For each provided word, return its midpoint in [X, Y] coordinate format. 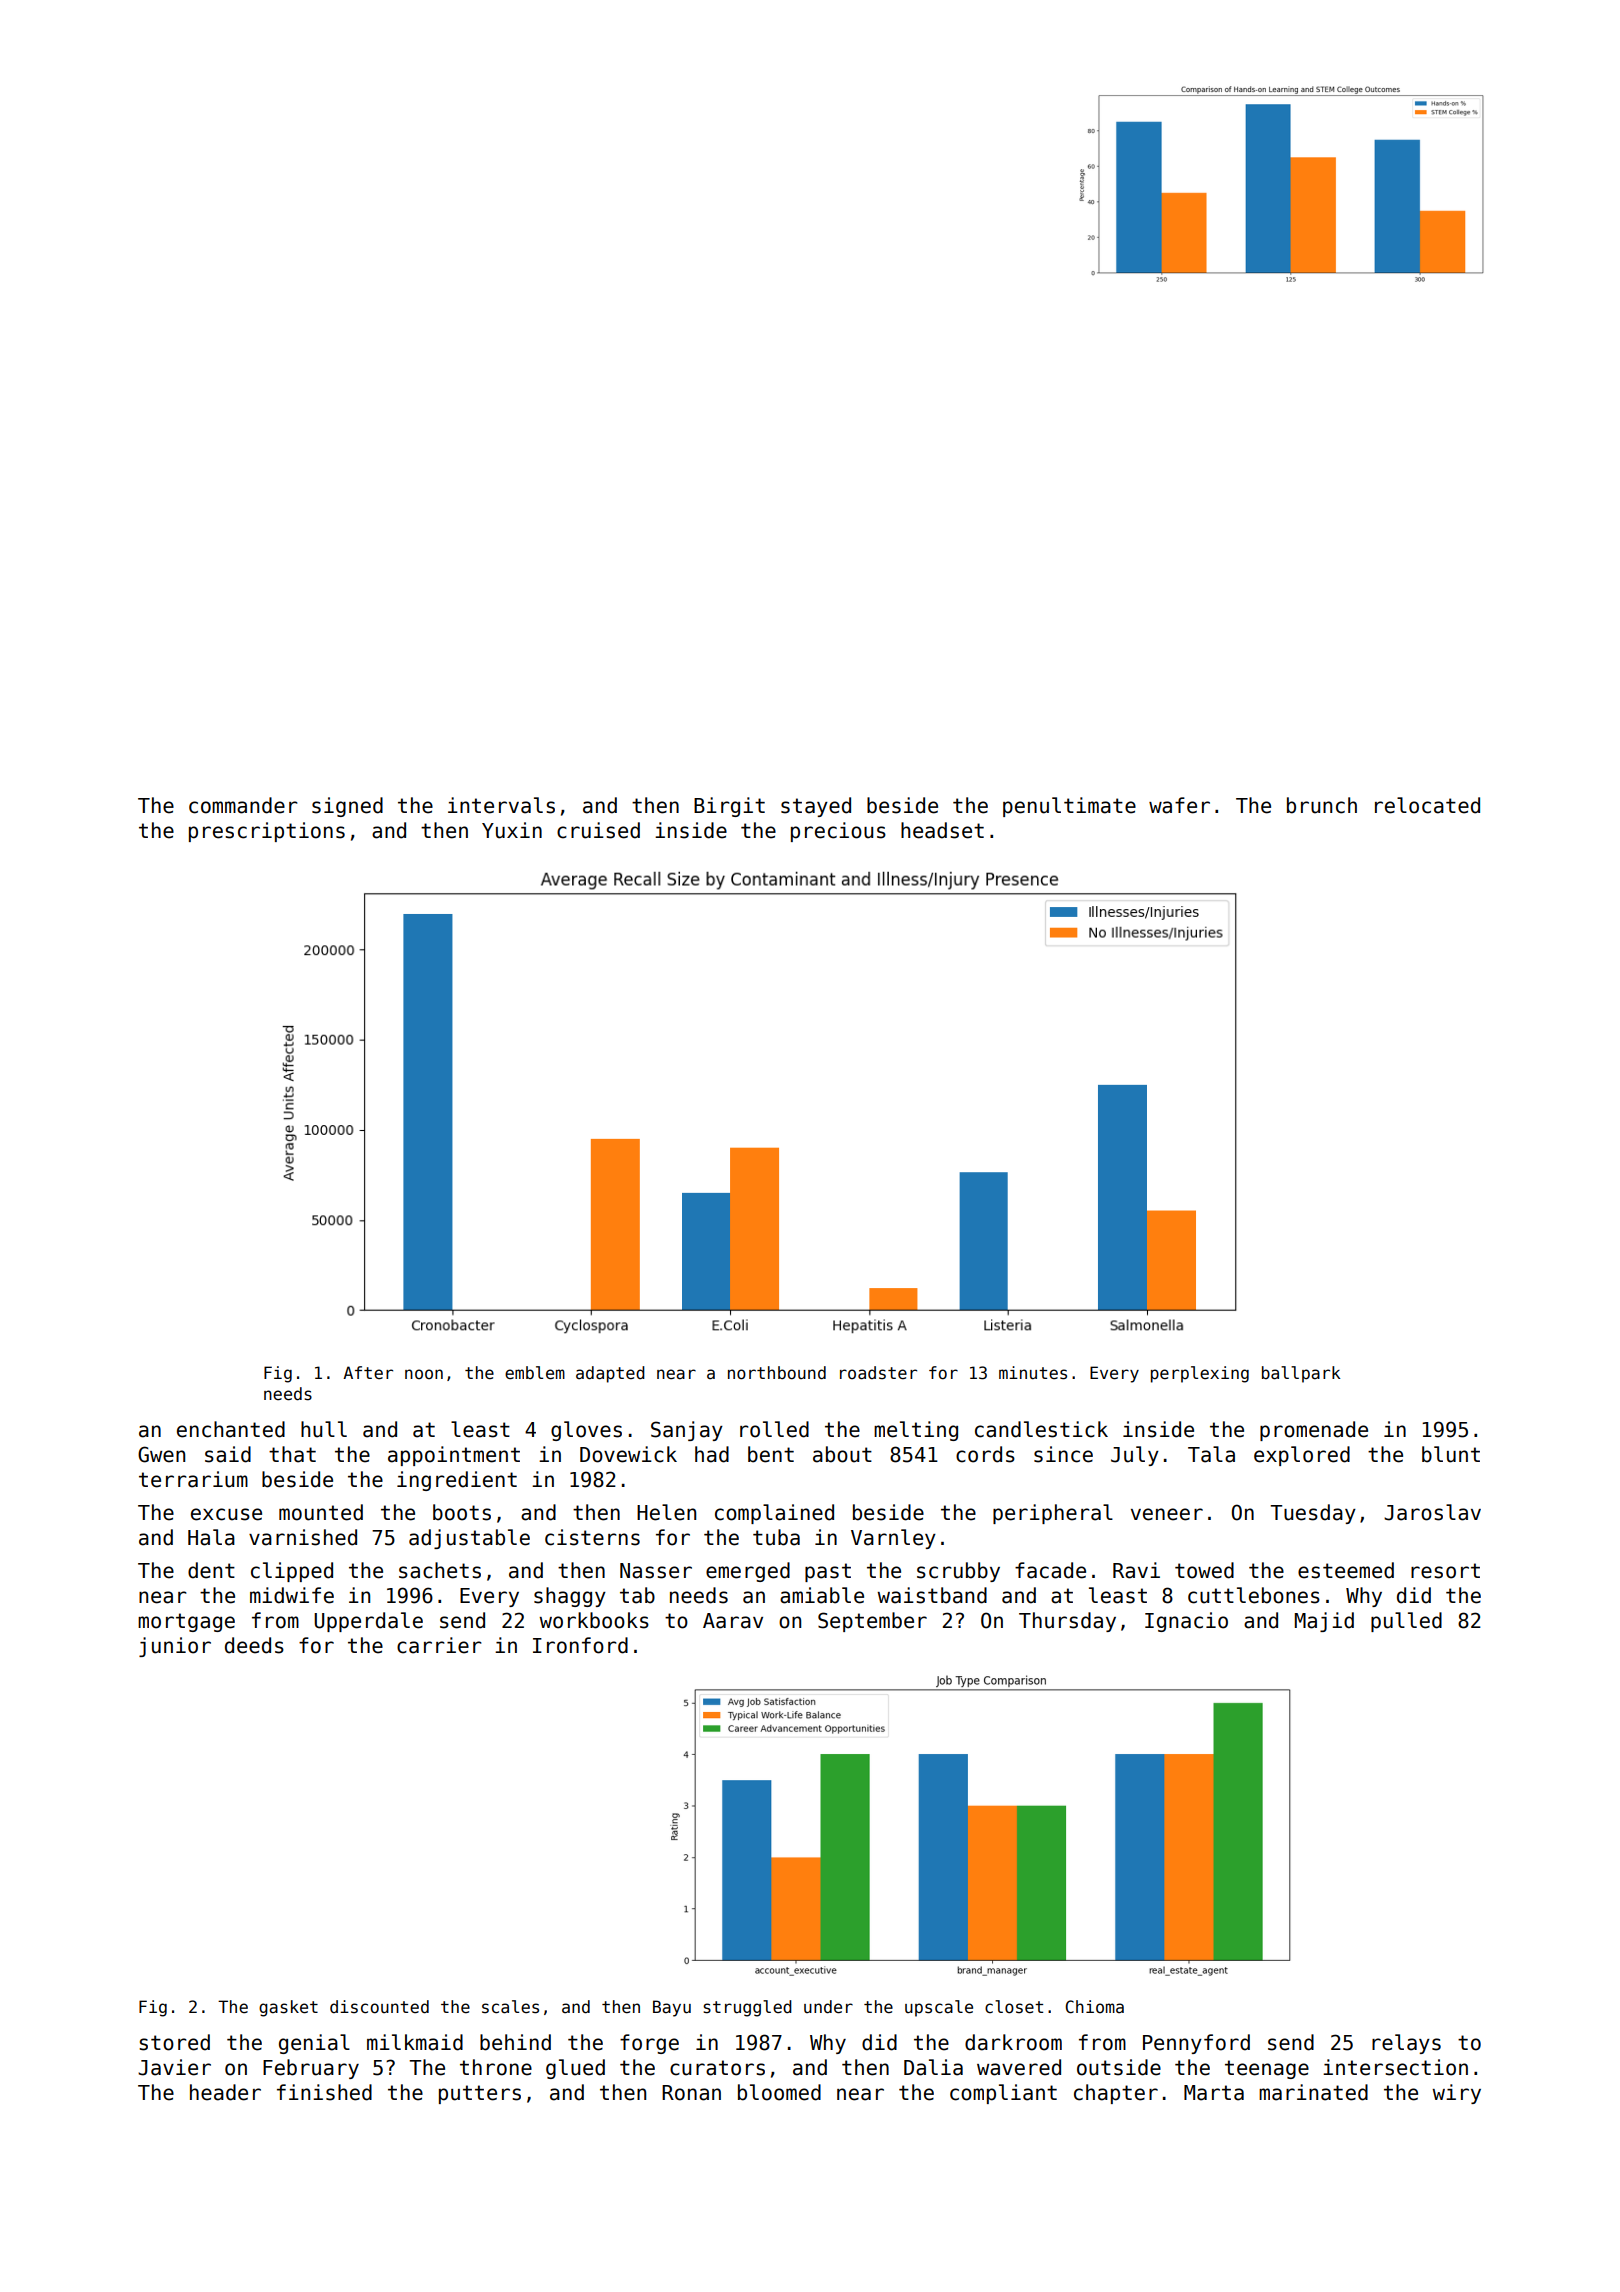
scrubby [958, 1572]
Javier [174, 2067]
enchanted [231, 1429]
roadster [878, 1373]
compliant [1003, 2094]
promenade [1314, 1431]
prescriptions [267, 832]
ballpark [1301, 1374]
